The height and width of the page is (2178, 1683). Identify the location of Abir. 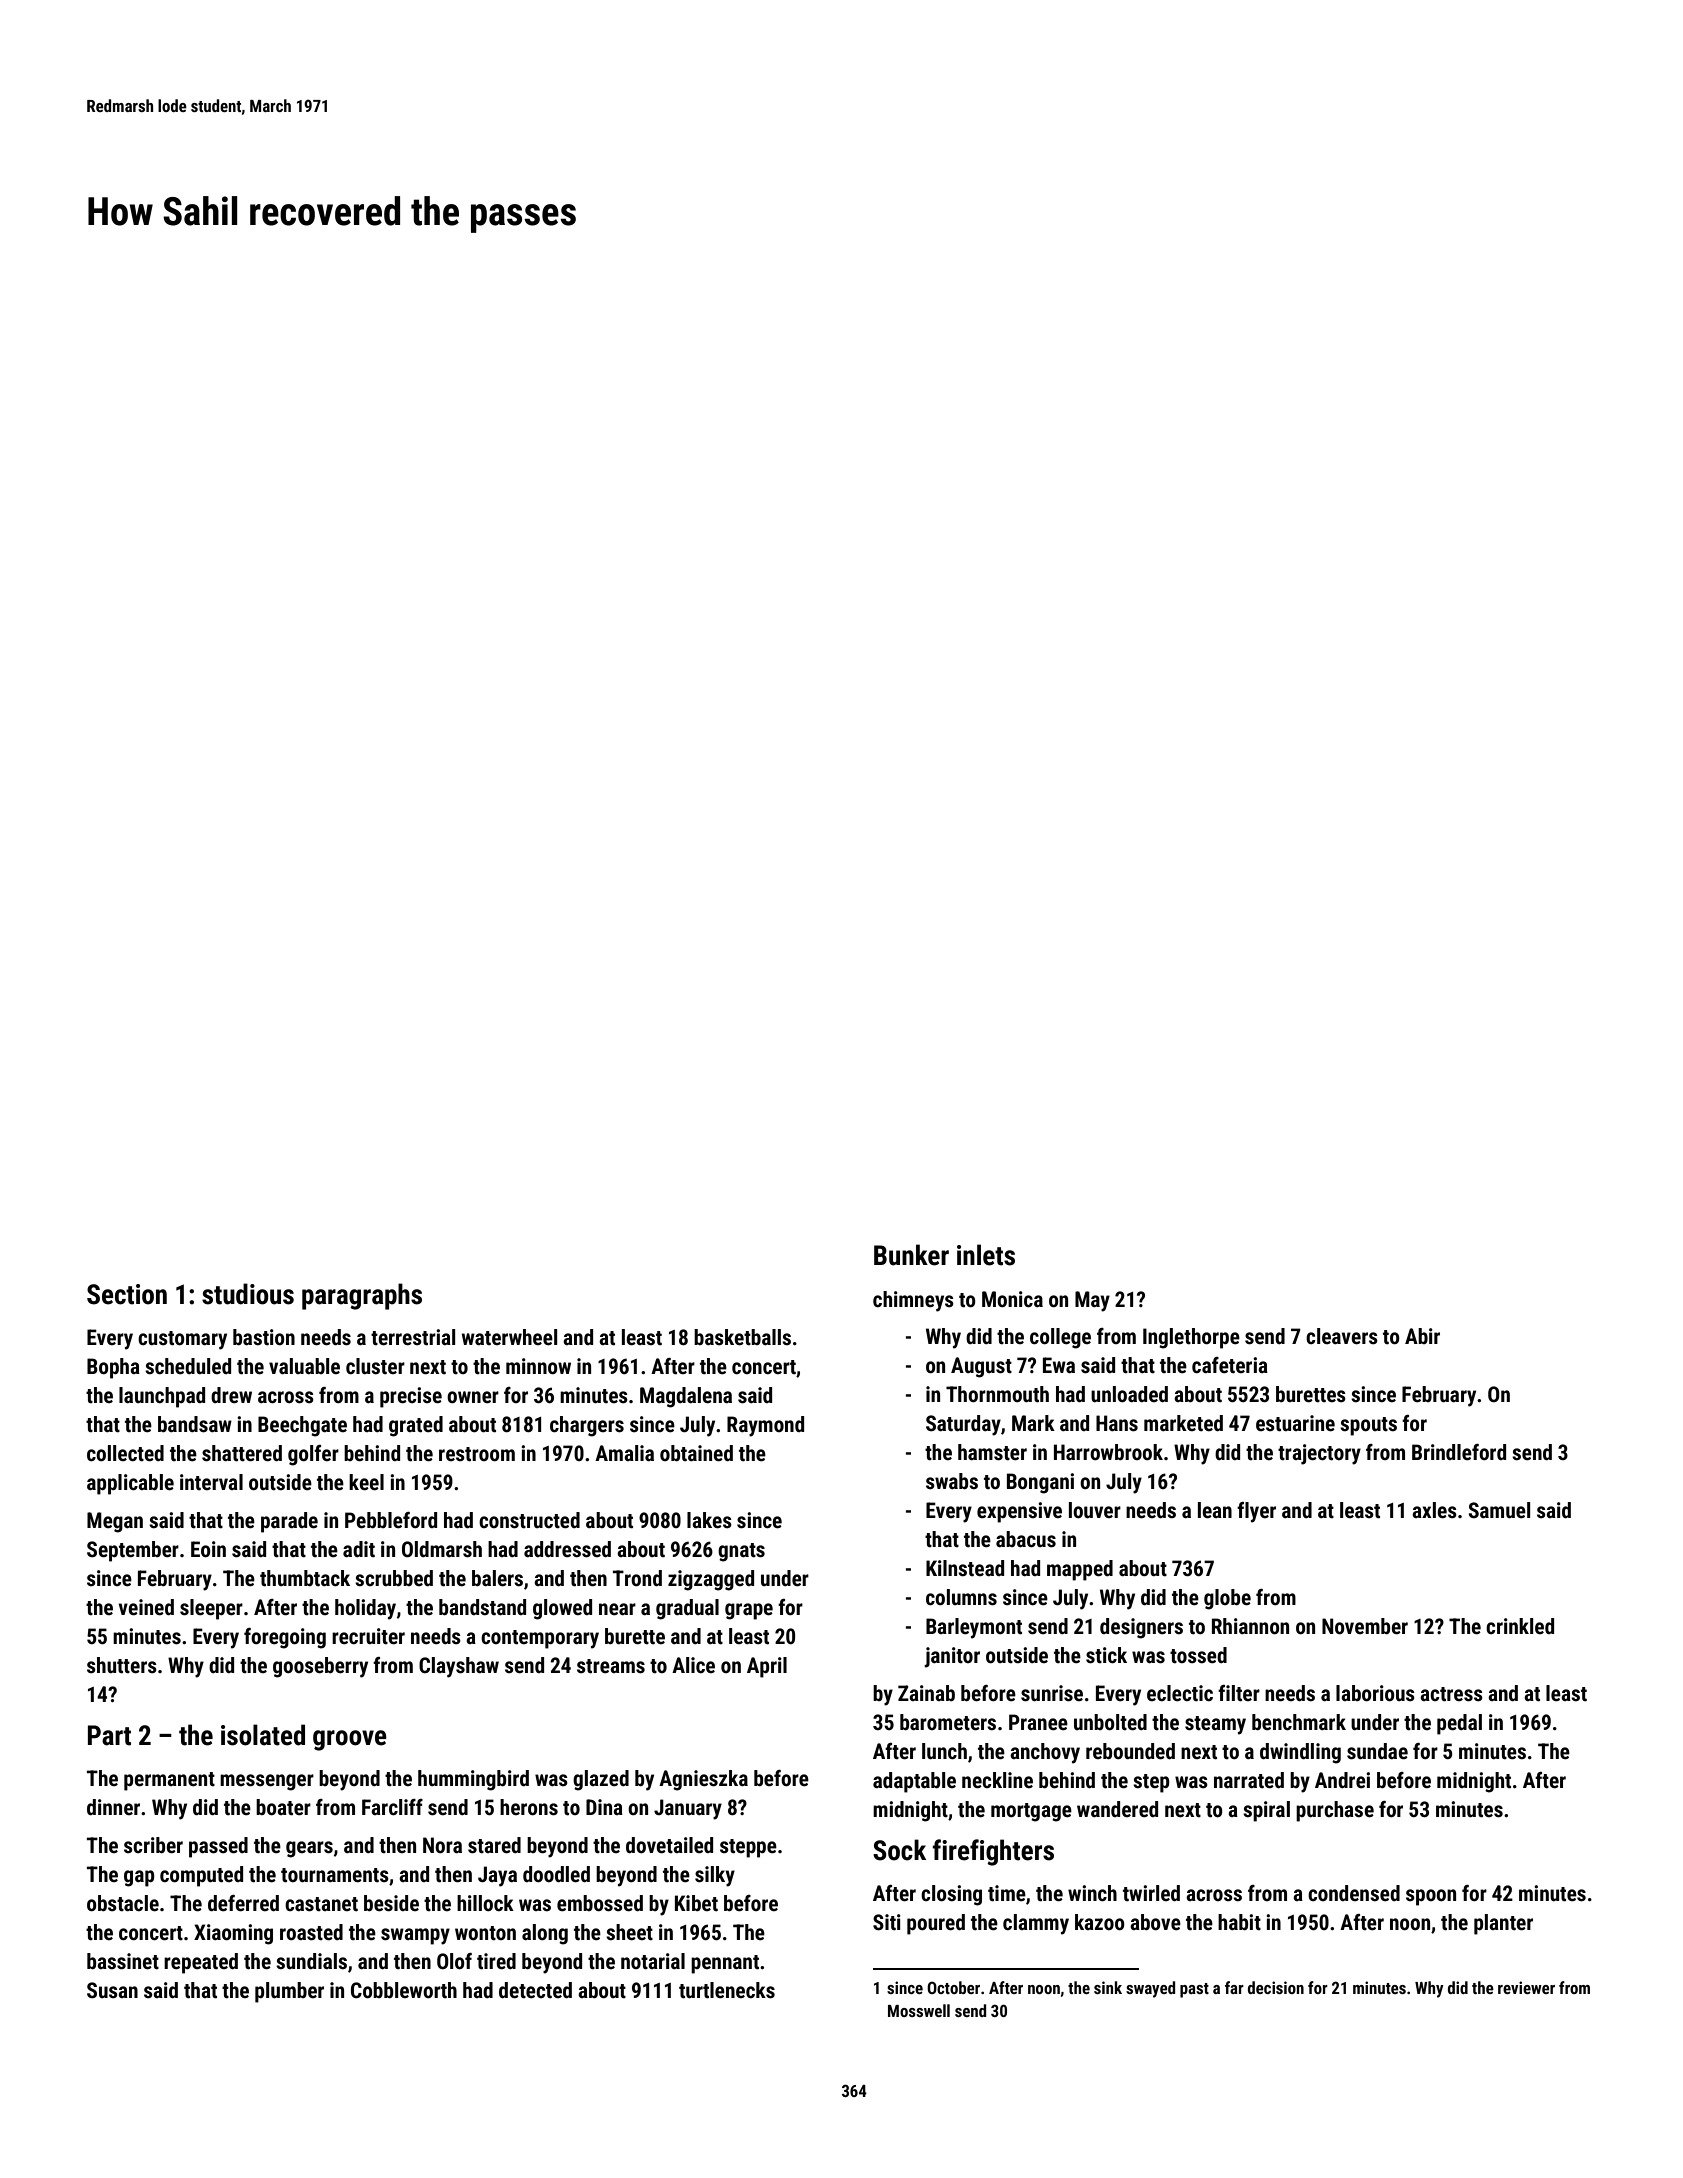
(1422, 1336).
